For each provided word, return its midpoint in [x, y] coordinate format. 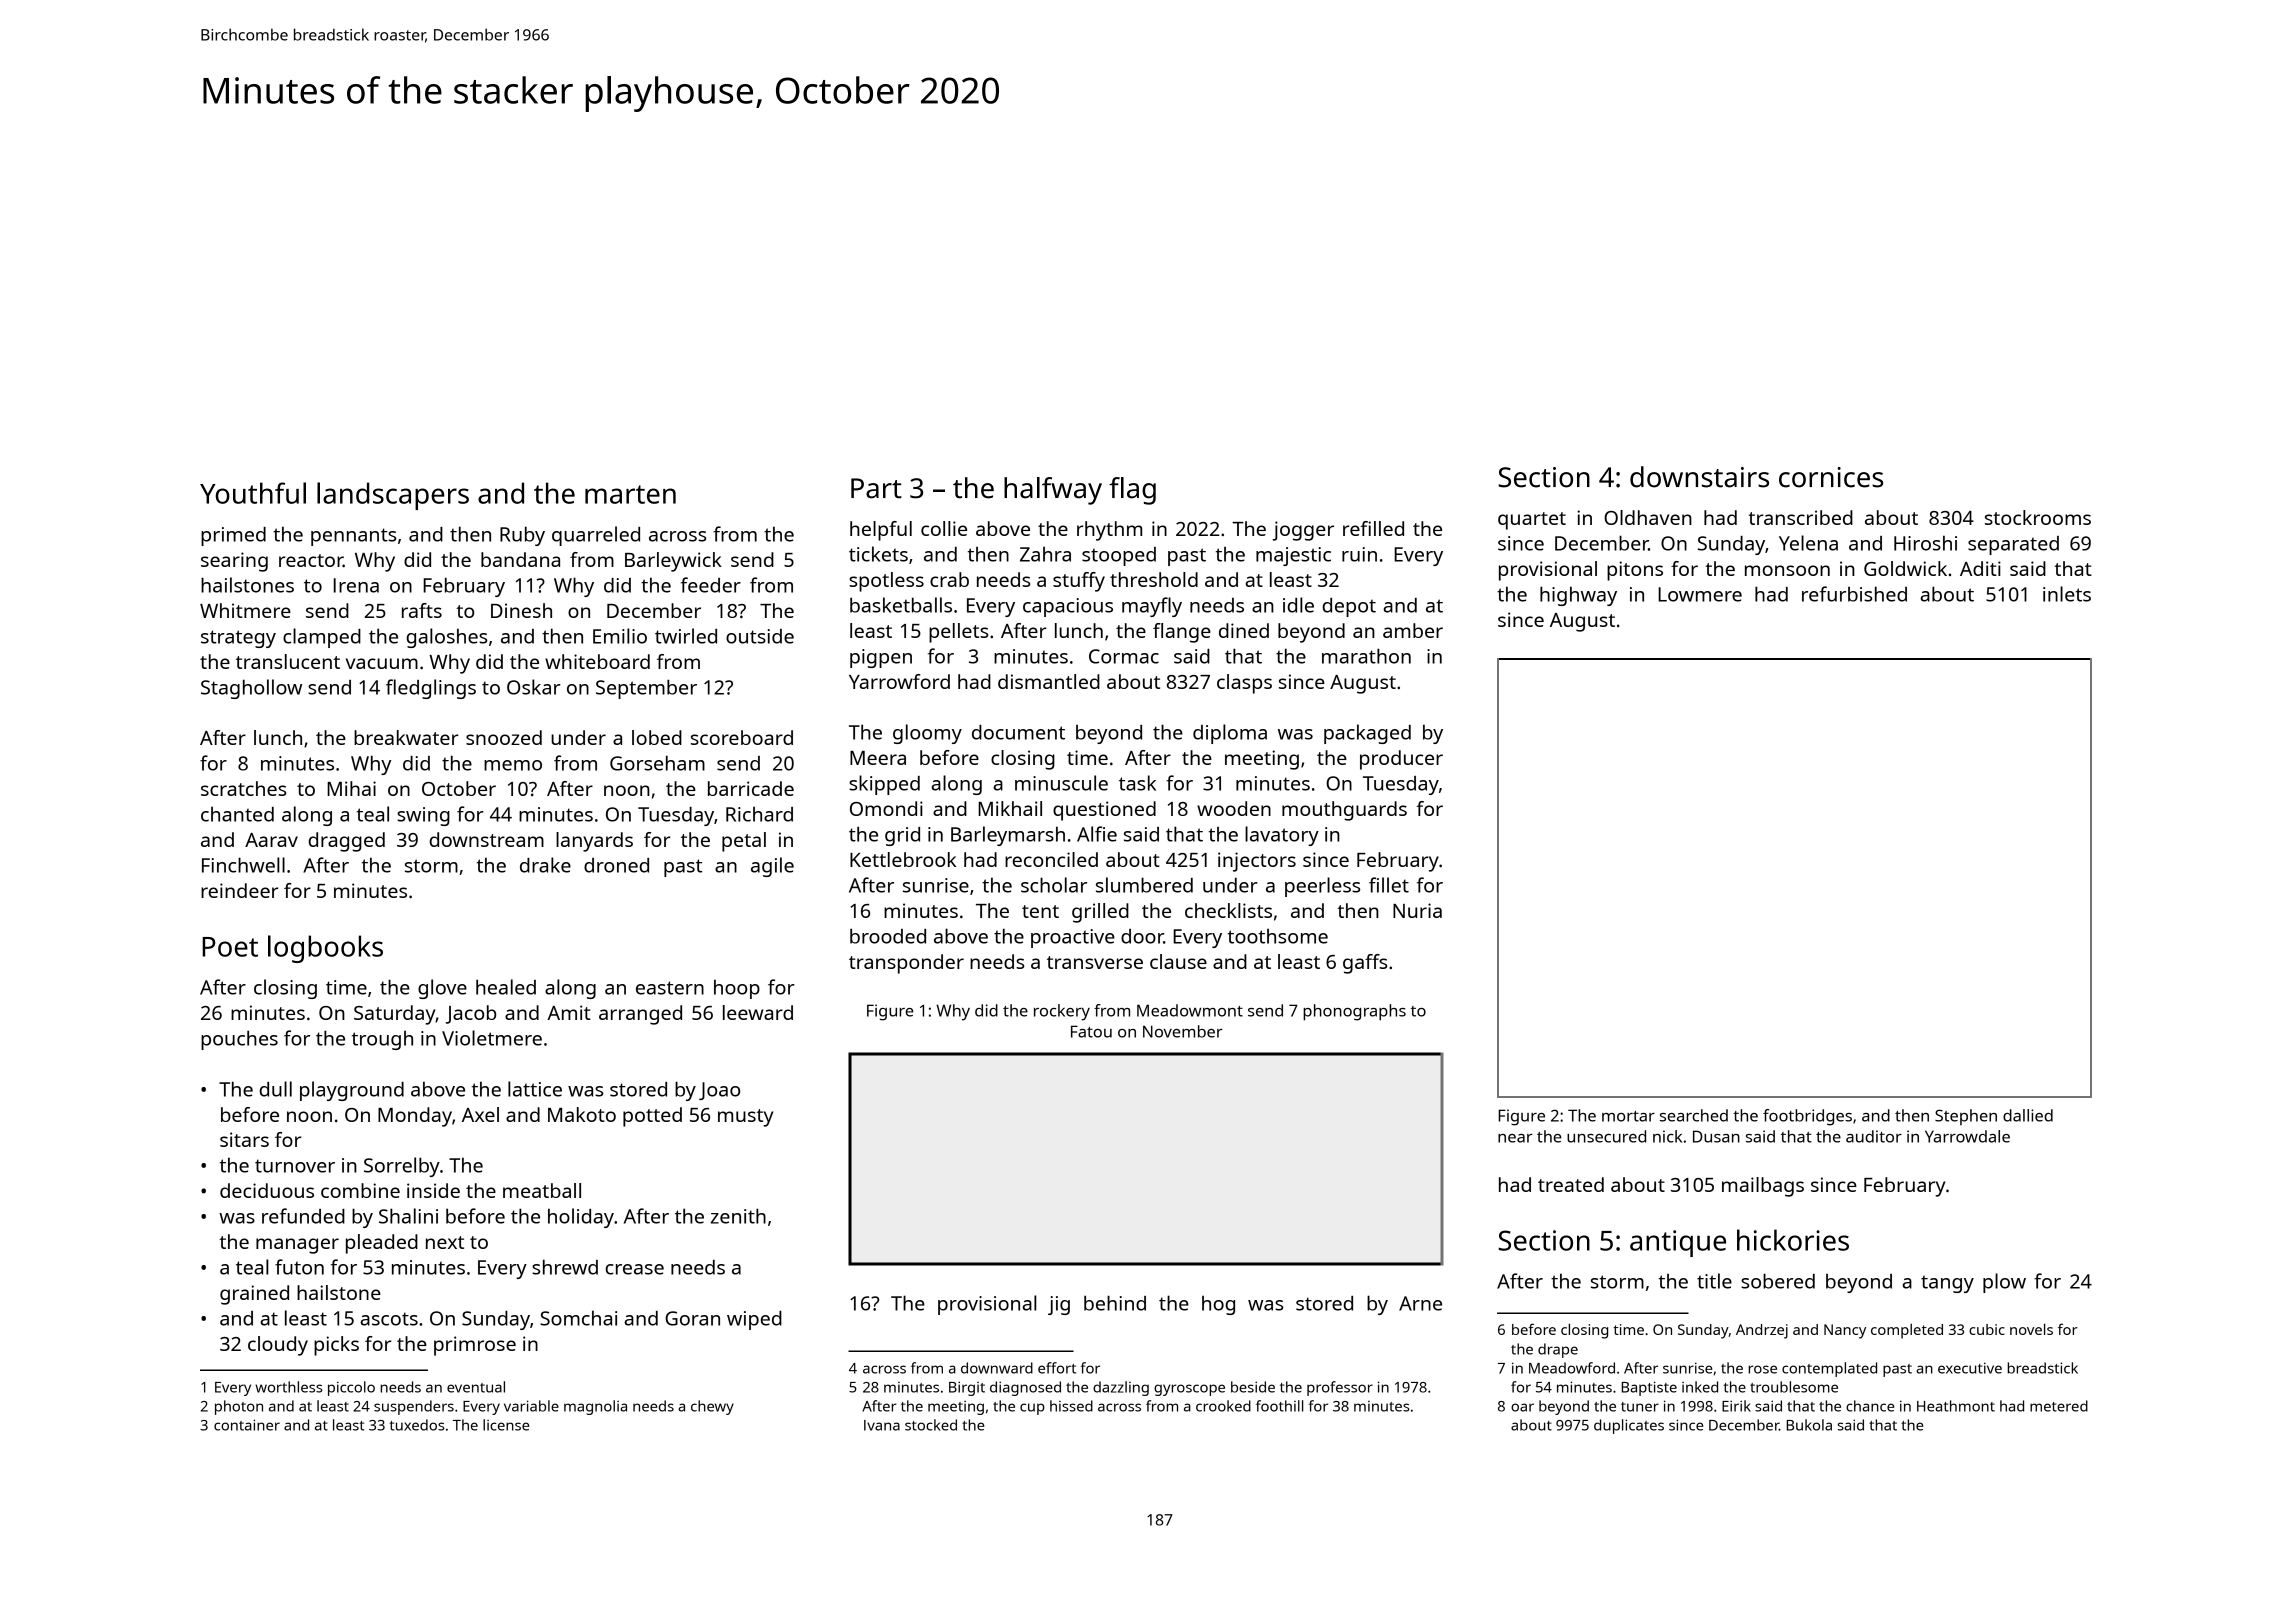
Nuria [1417, 910]
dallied [2028, 1115]
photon [239, 1407]
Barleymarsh [1008, 836]
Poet [230, 947]
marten [630, 494]
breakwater [406, 737]
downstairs [1699, 477]
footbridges [1807, 1117]
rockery [1062, 1012]
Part [876, 488]
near [1515, 1138]
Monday [415, 1117]
